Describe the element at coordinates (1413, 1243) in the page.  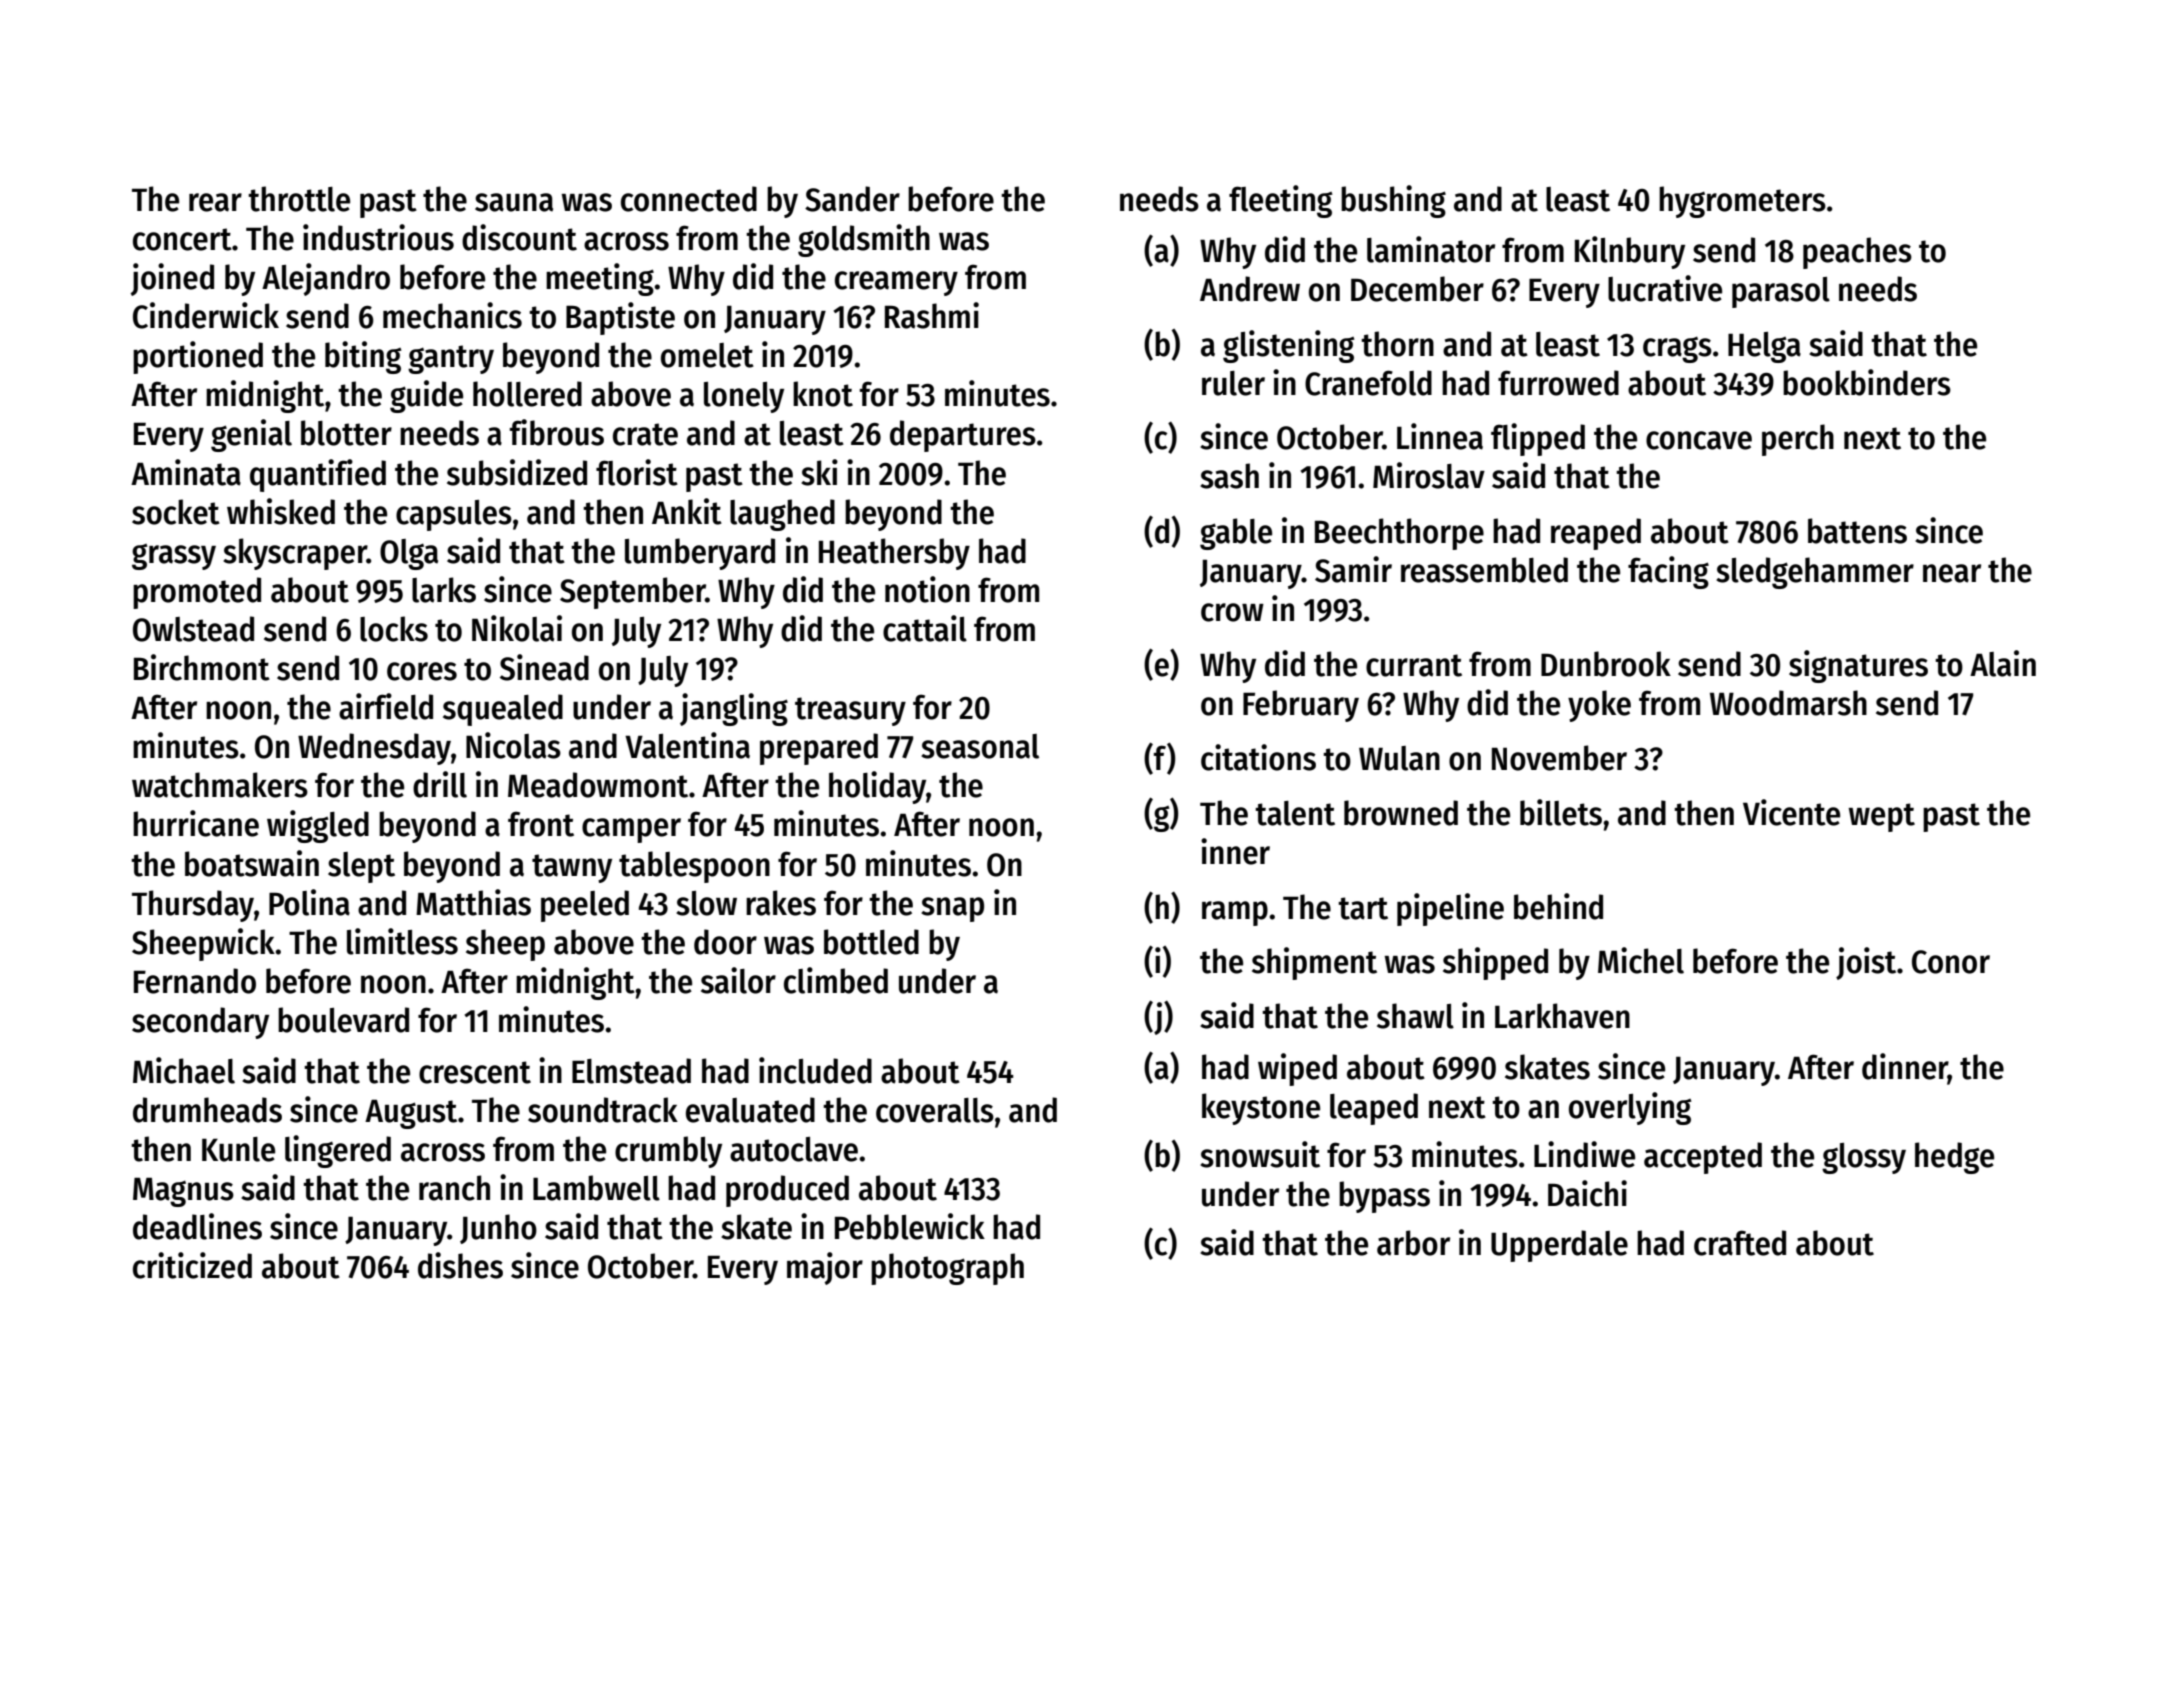
I see `arbor` at that location.
